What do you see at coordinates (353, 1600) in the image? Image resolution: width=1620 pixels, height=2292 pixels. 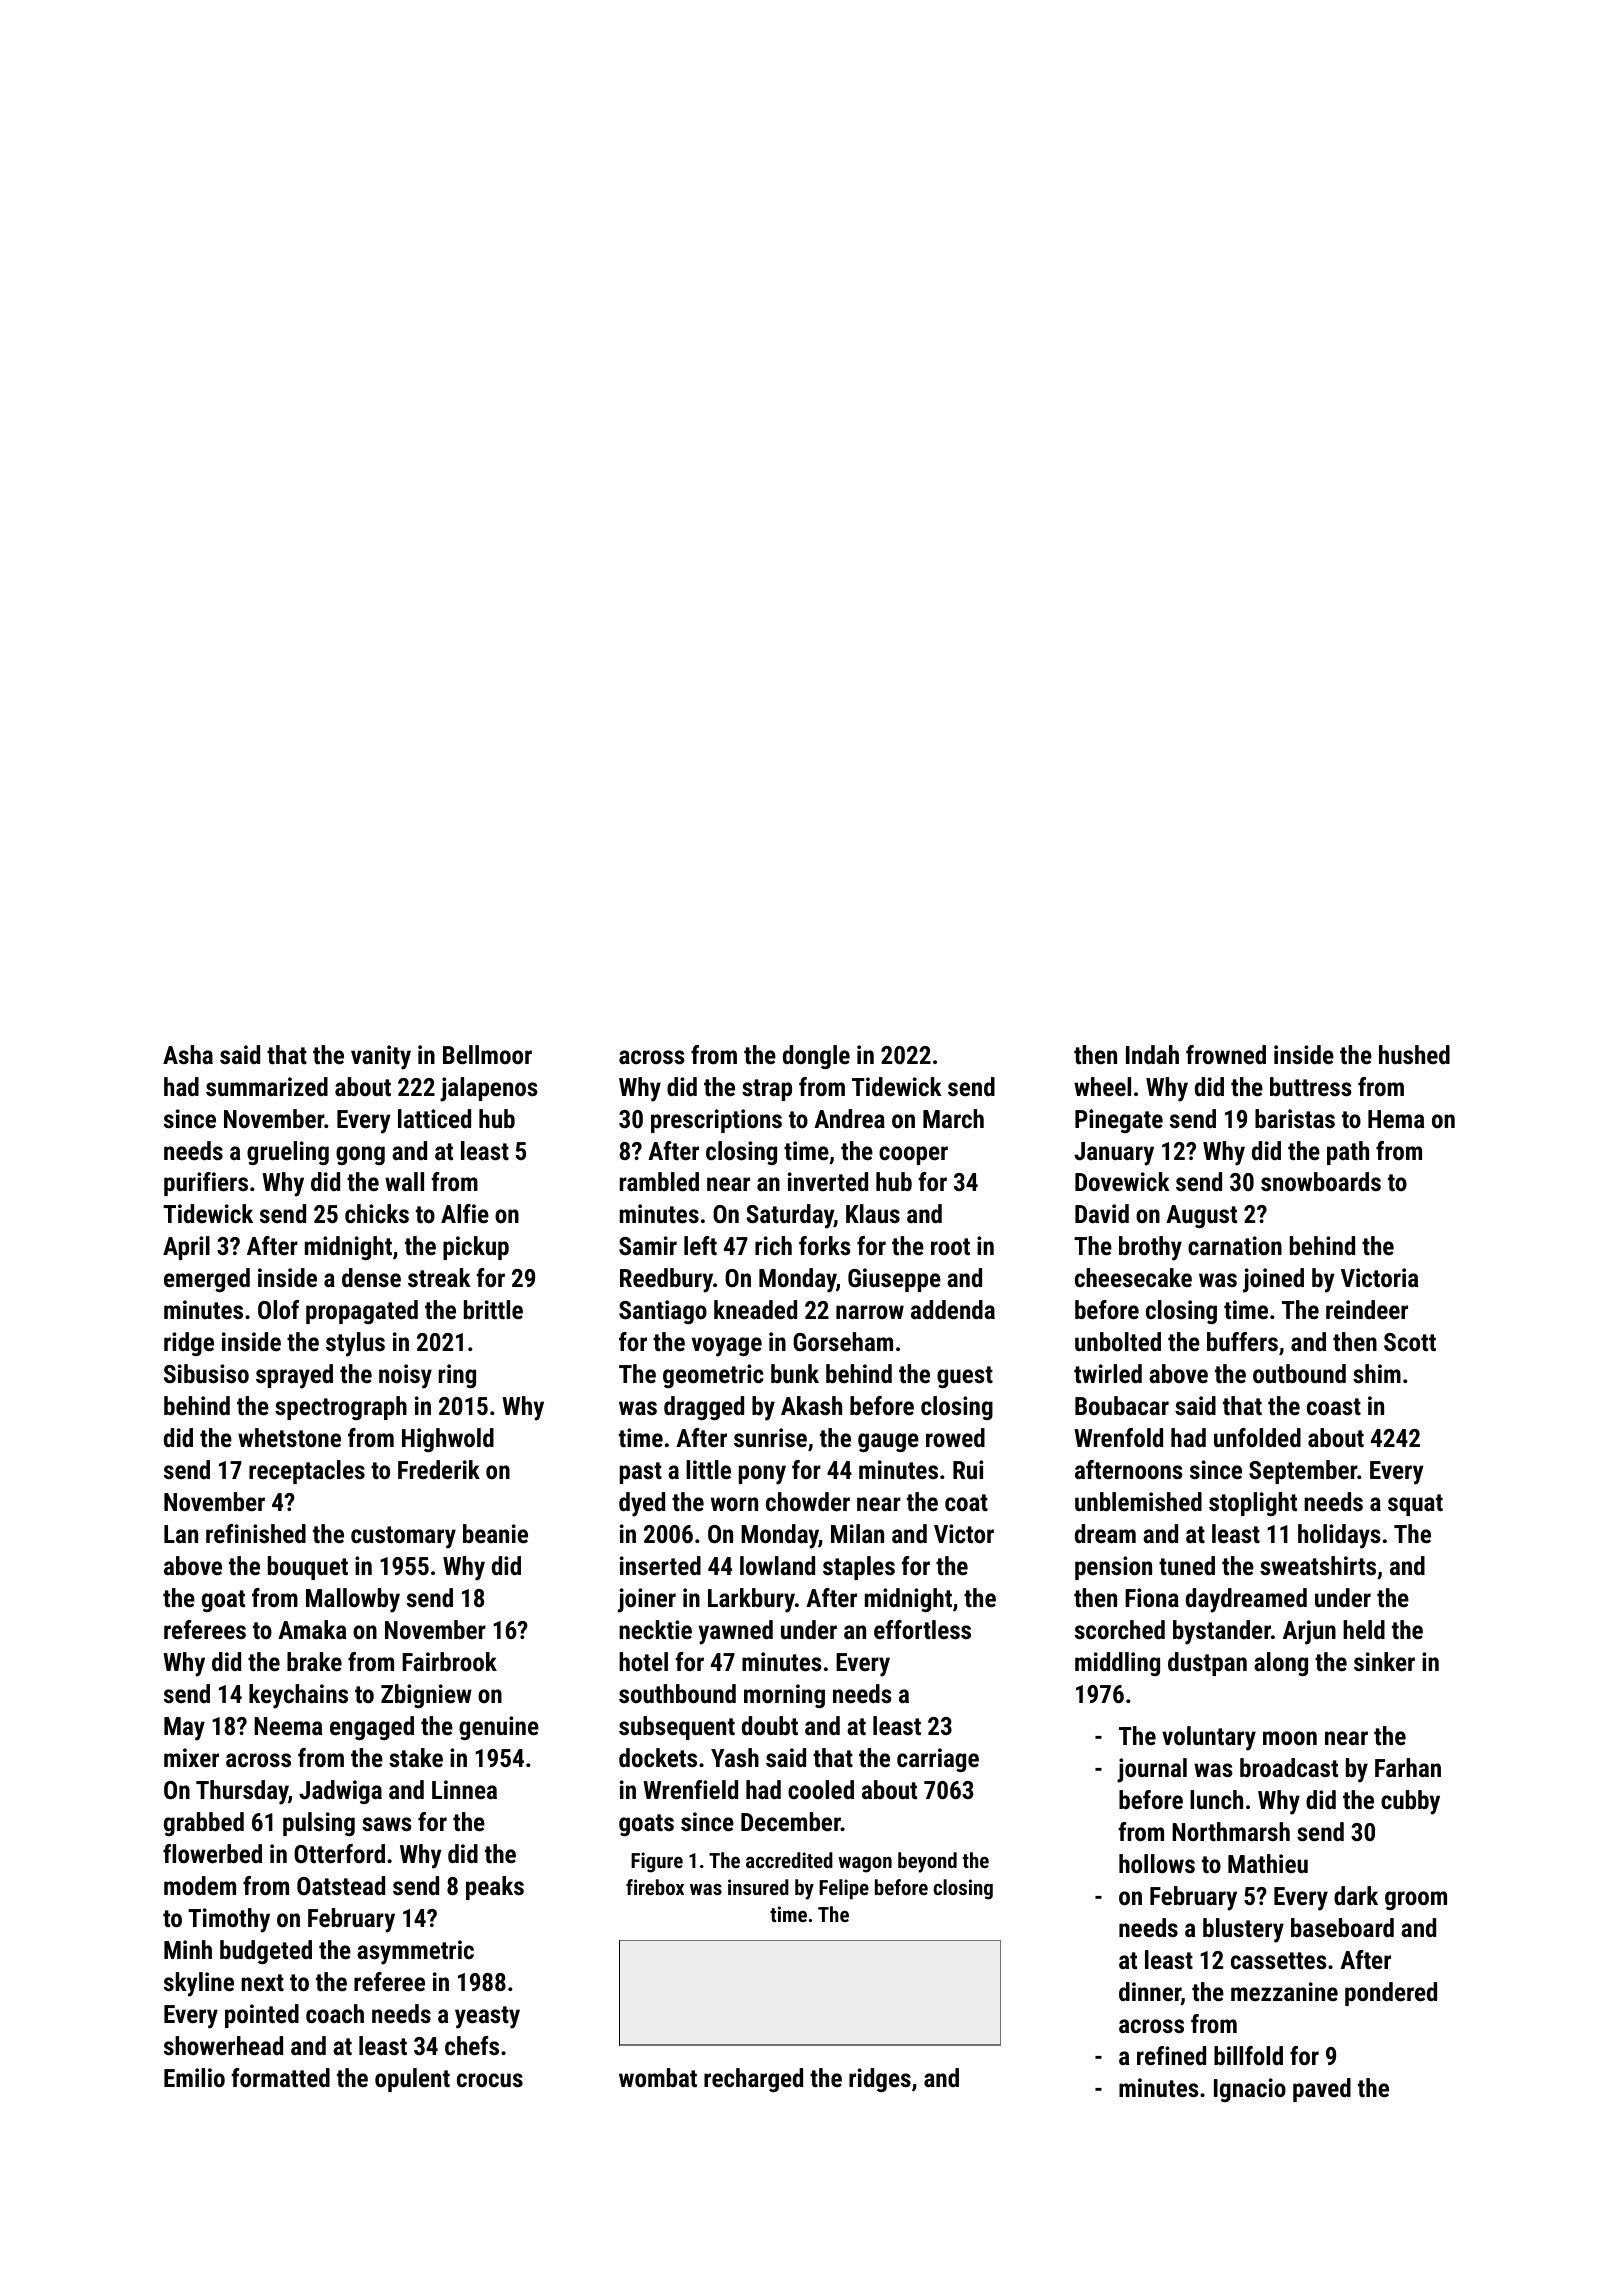 I see `Mallowby` at bounding box center [353, 1600].
